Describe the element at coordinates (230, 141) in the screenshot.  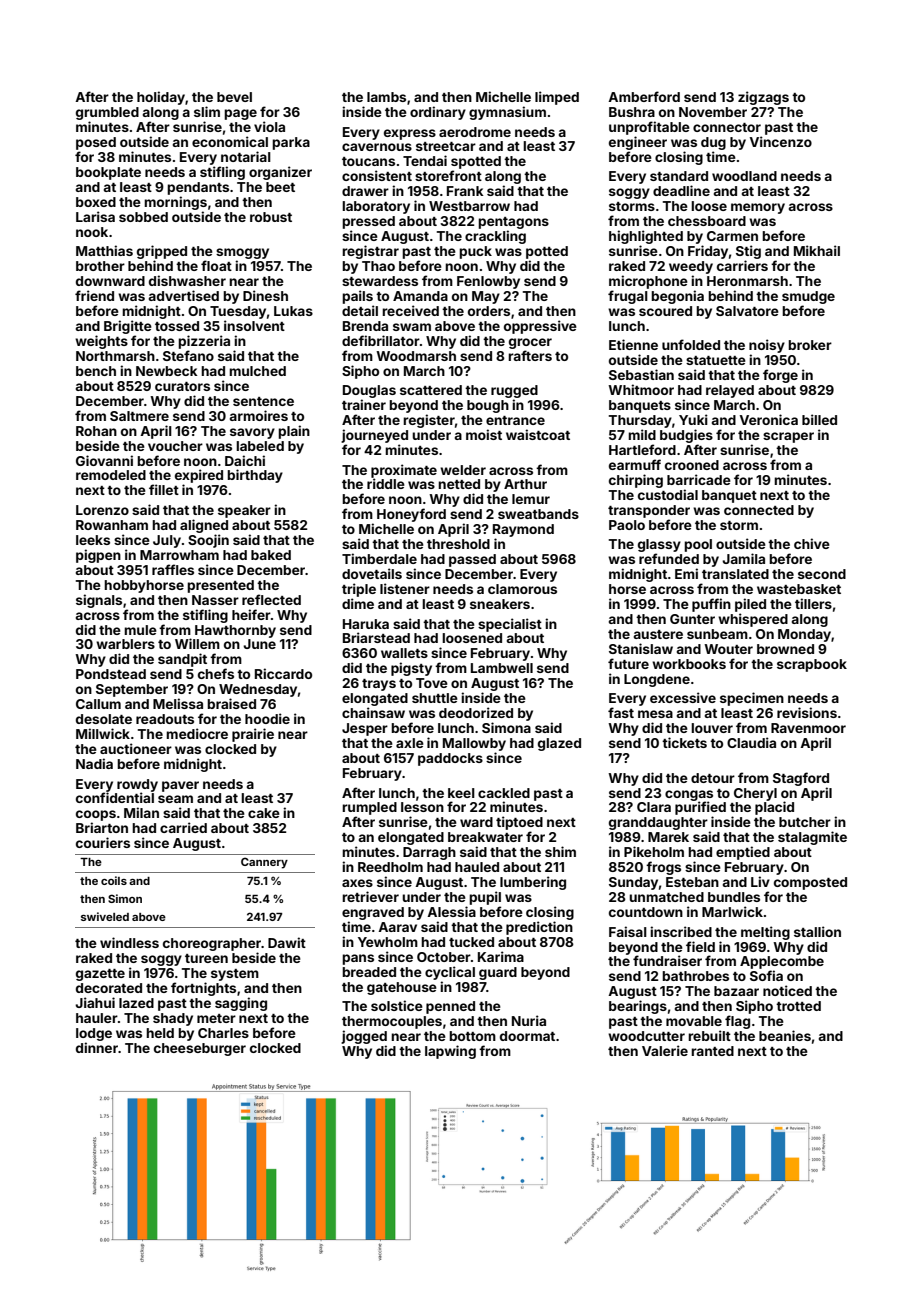
I see `economical` at that location.
